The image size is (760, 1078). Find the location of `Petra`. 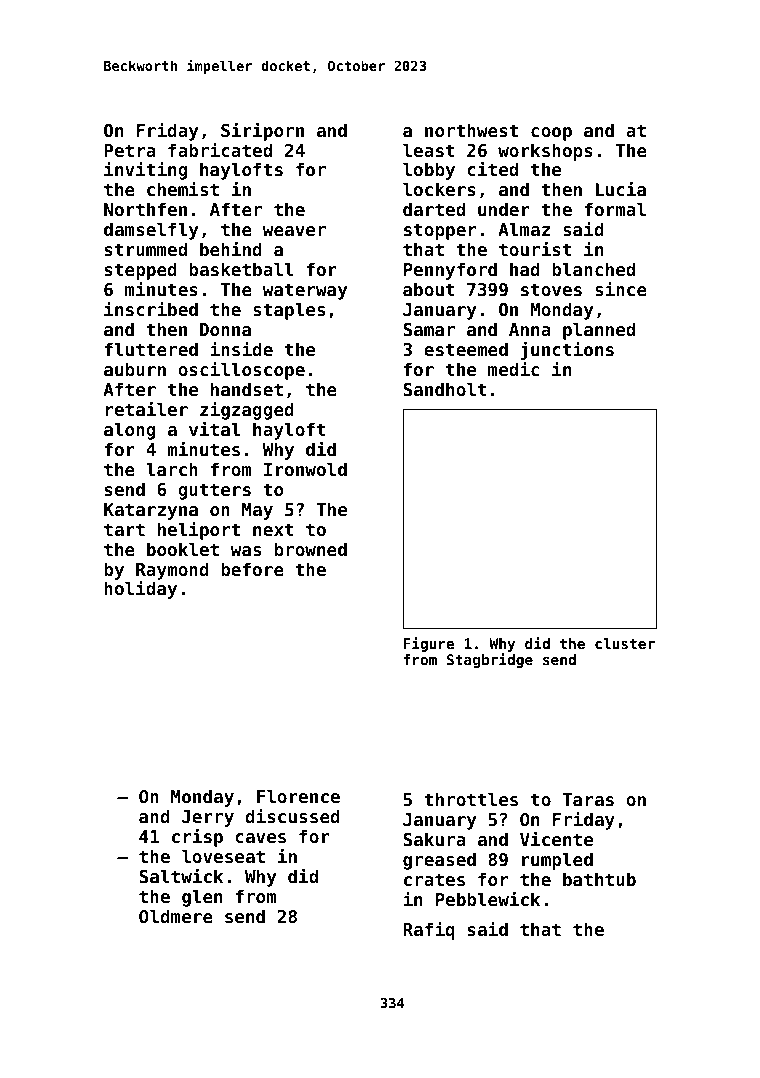

Petra is located at coordinates (130, 150).
